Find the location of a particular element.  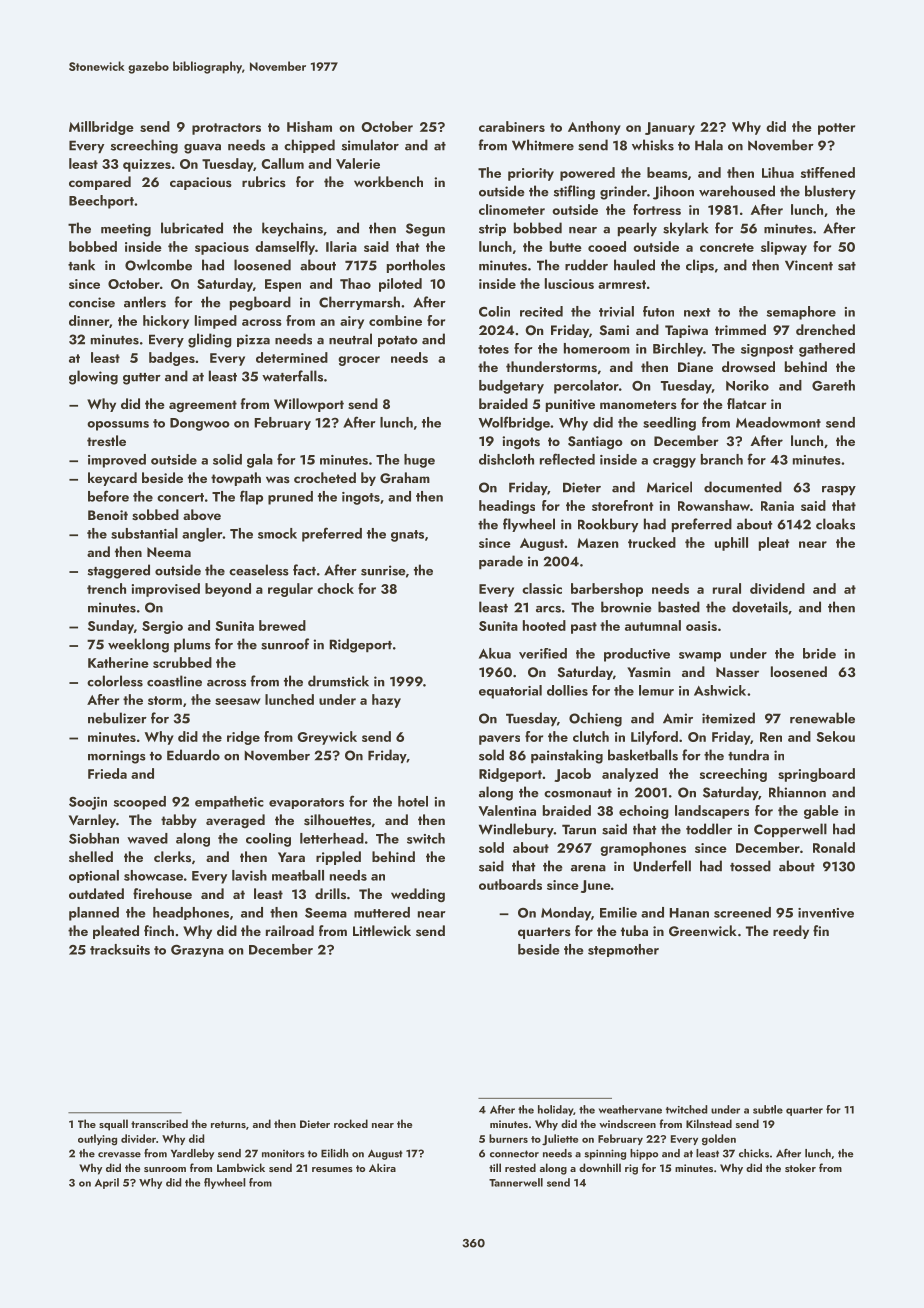

keychains is located at coordinates (292, 229).
